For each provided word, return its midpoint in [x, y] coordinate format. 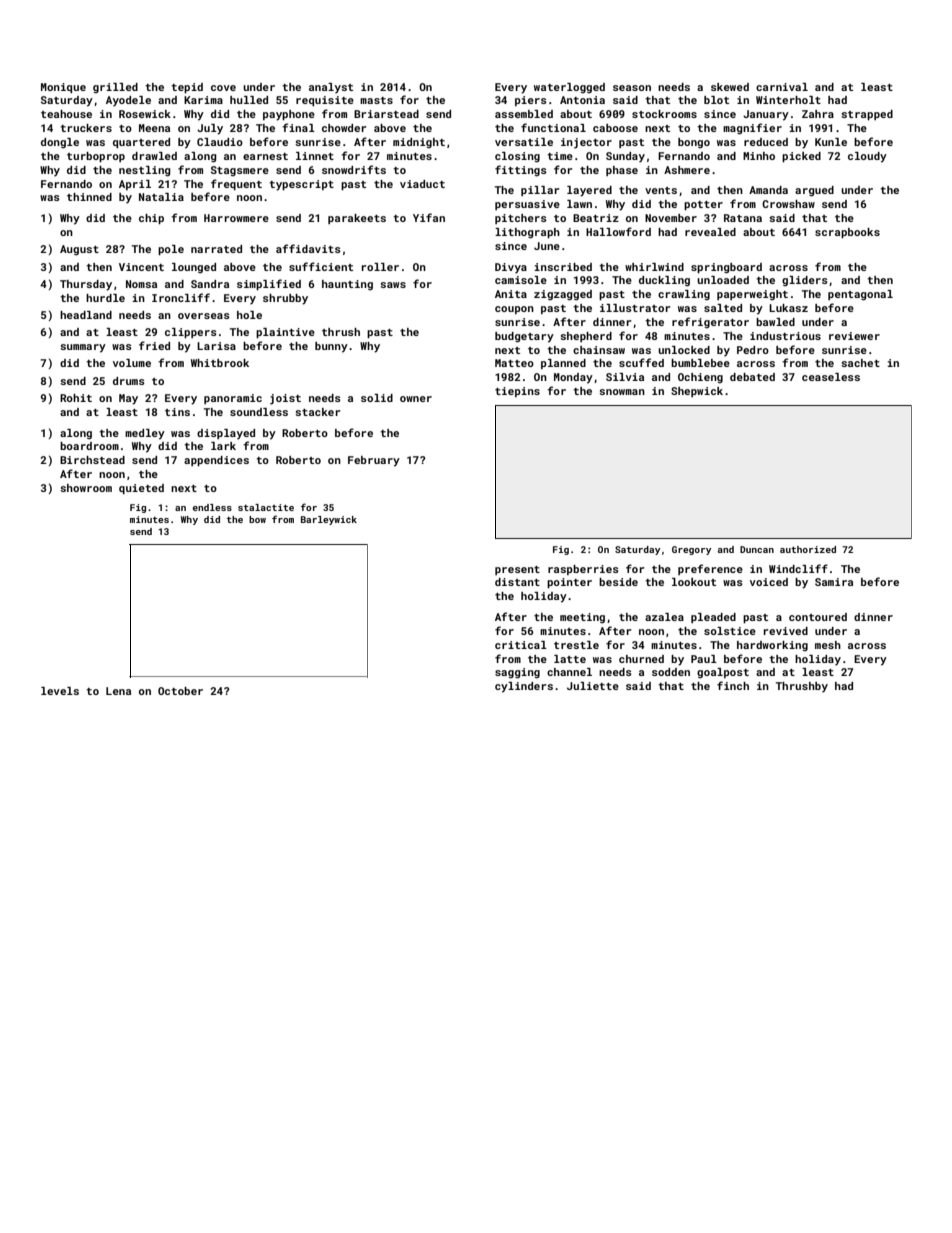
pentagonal [860, 295]
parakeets [357, 219]
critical [521, 645]
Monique [63, 88]
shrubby [285, 299]
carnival [782, 87]
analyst [331, 88]
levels [60, 691]
